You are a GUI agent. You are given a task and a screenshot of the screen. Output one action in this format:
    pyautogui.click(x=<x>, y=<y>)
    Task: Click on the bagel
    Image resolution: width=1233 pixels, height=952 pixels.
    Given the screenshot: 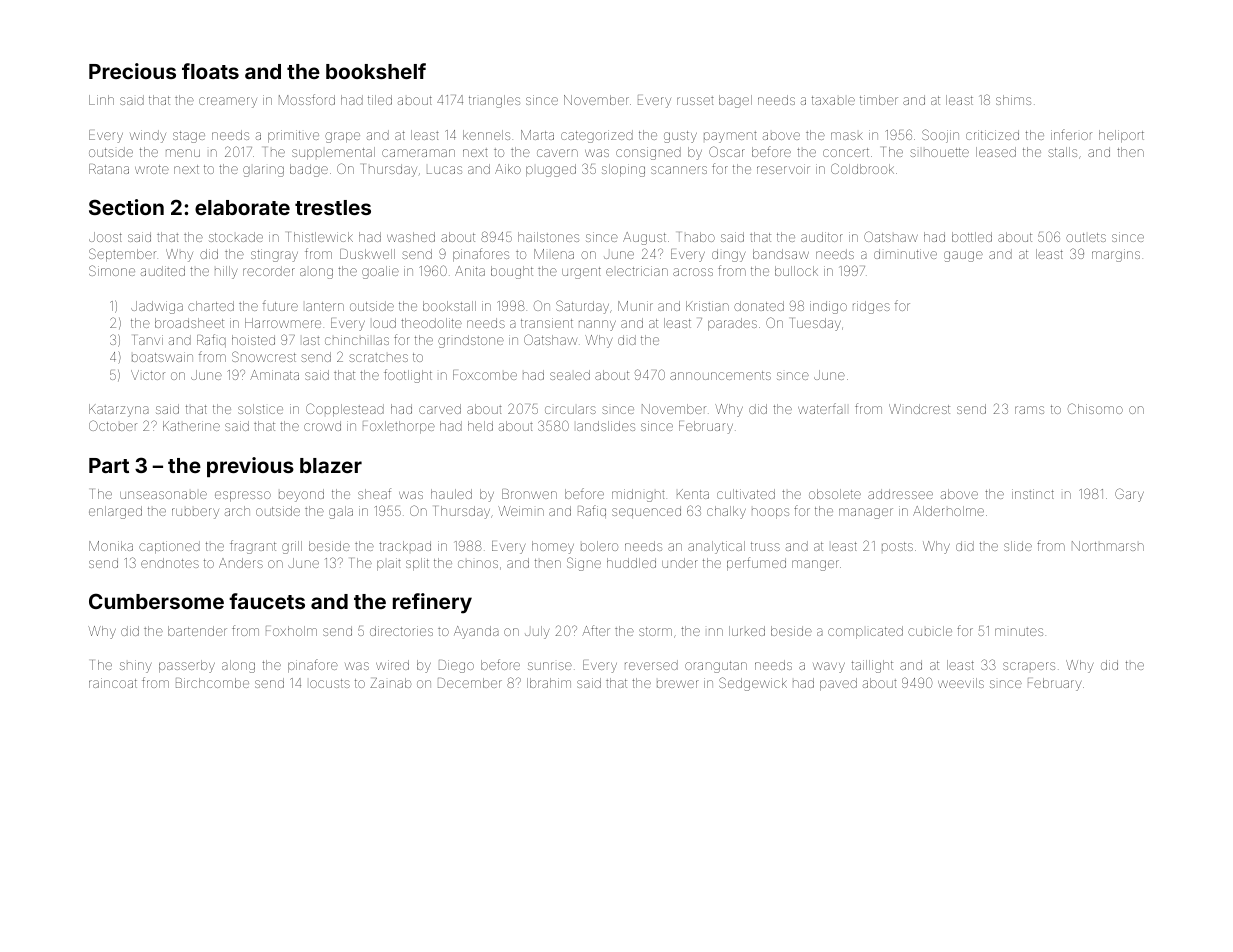 What is the action you would take?
    pyautogui.click(x=735, y=101)
